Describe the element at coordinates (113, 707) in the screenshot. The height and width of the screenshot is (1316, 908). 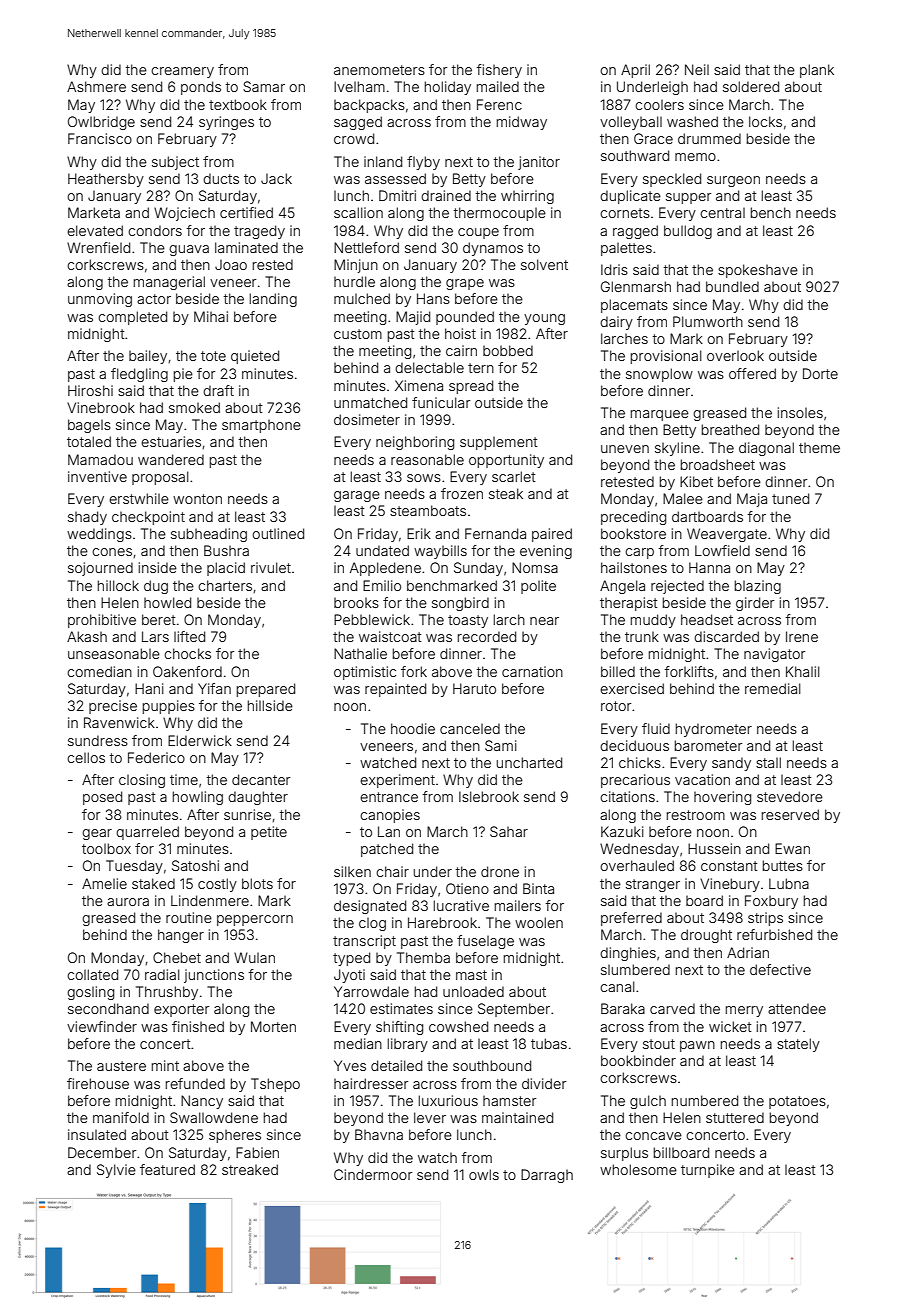
I see `precise` at that location.
